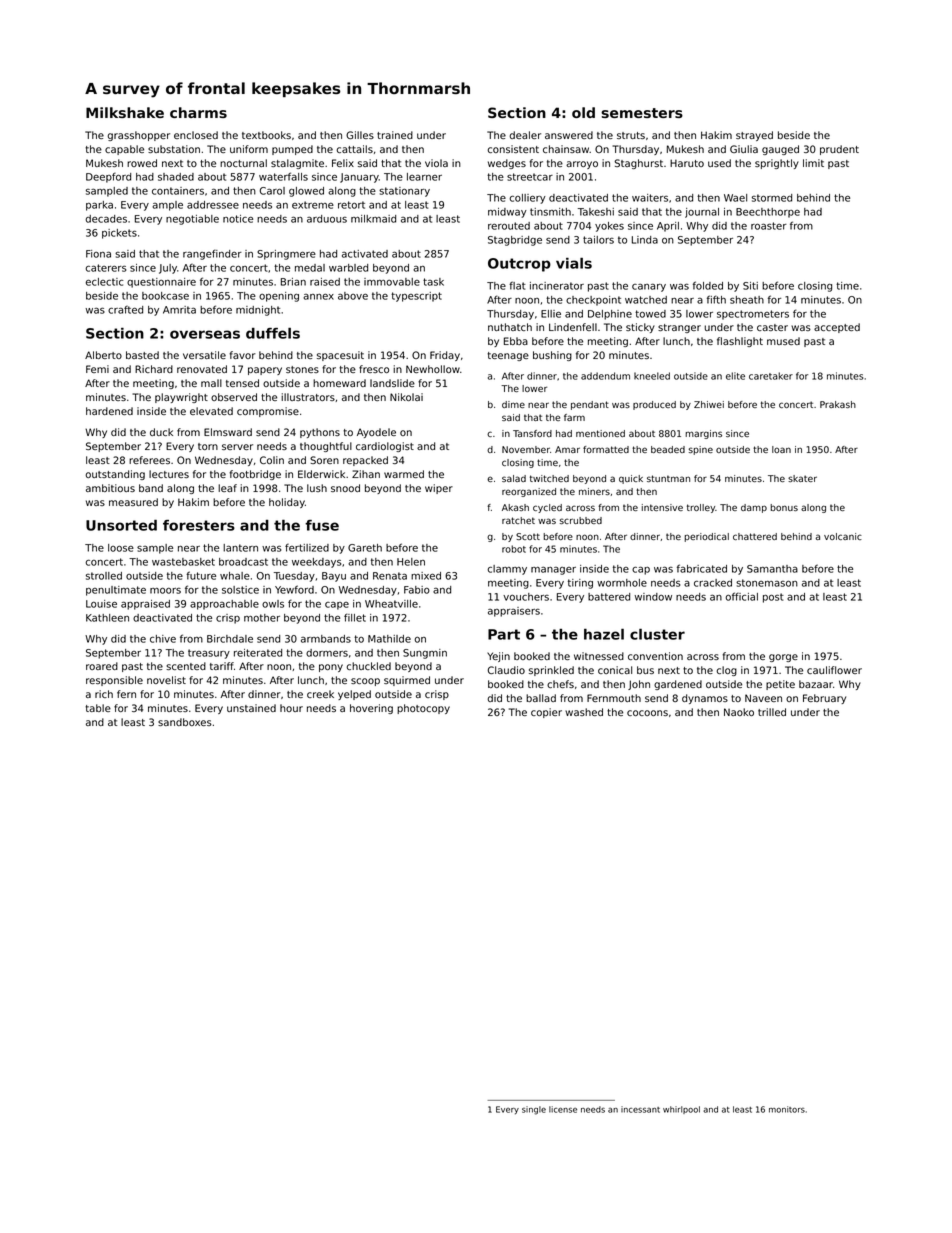 The image size is (952, 1233). What do you see at coordinates (534, 1110) in the document?
I see `single` at bounding box center [534, 1110].
